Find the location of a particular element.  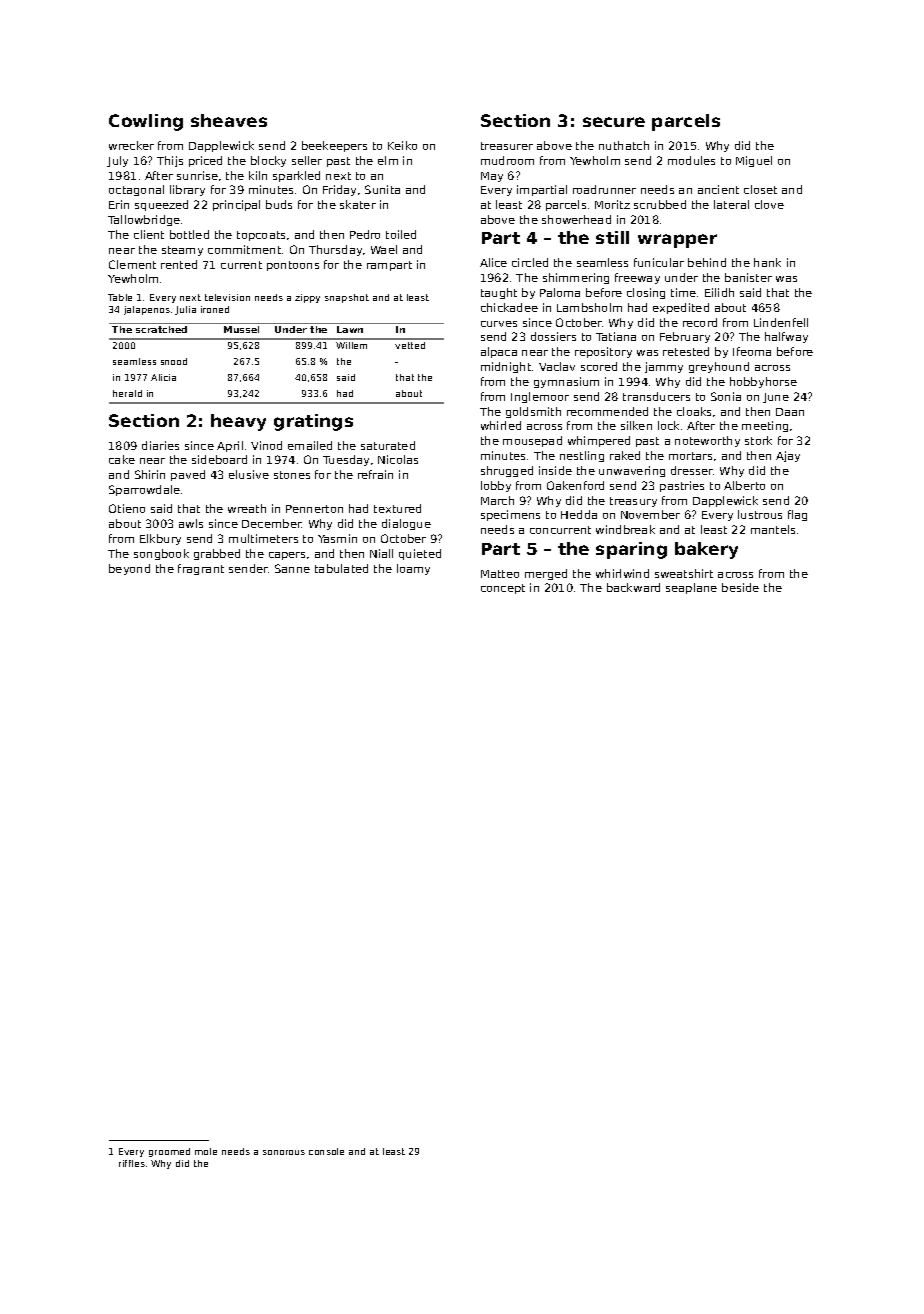

concept is located at coordinates (503, 589).
